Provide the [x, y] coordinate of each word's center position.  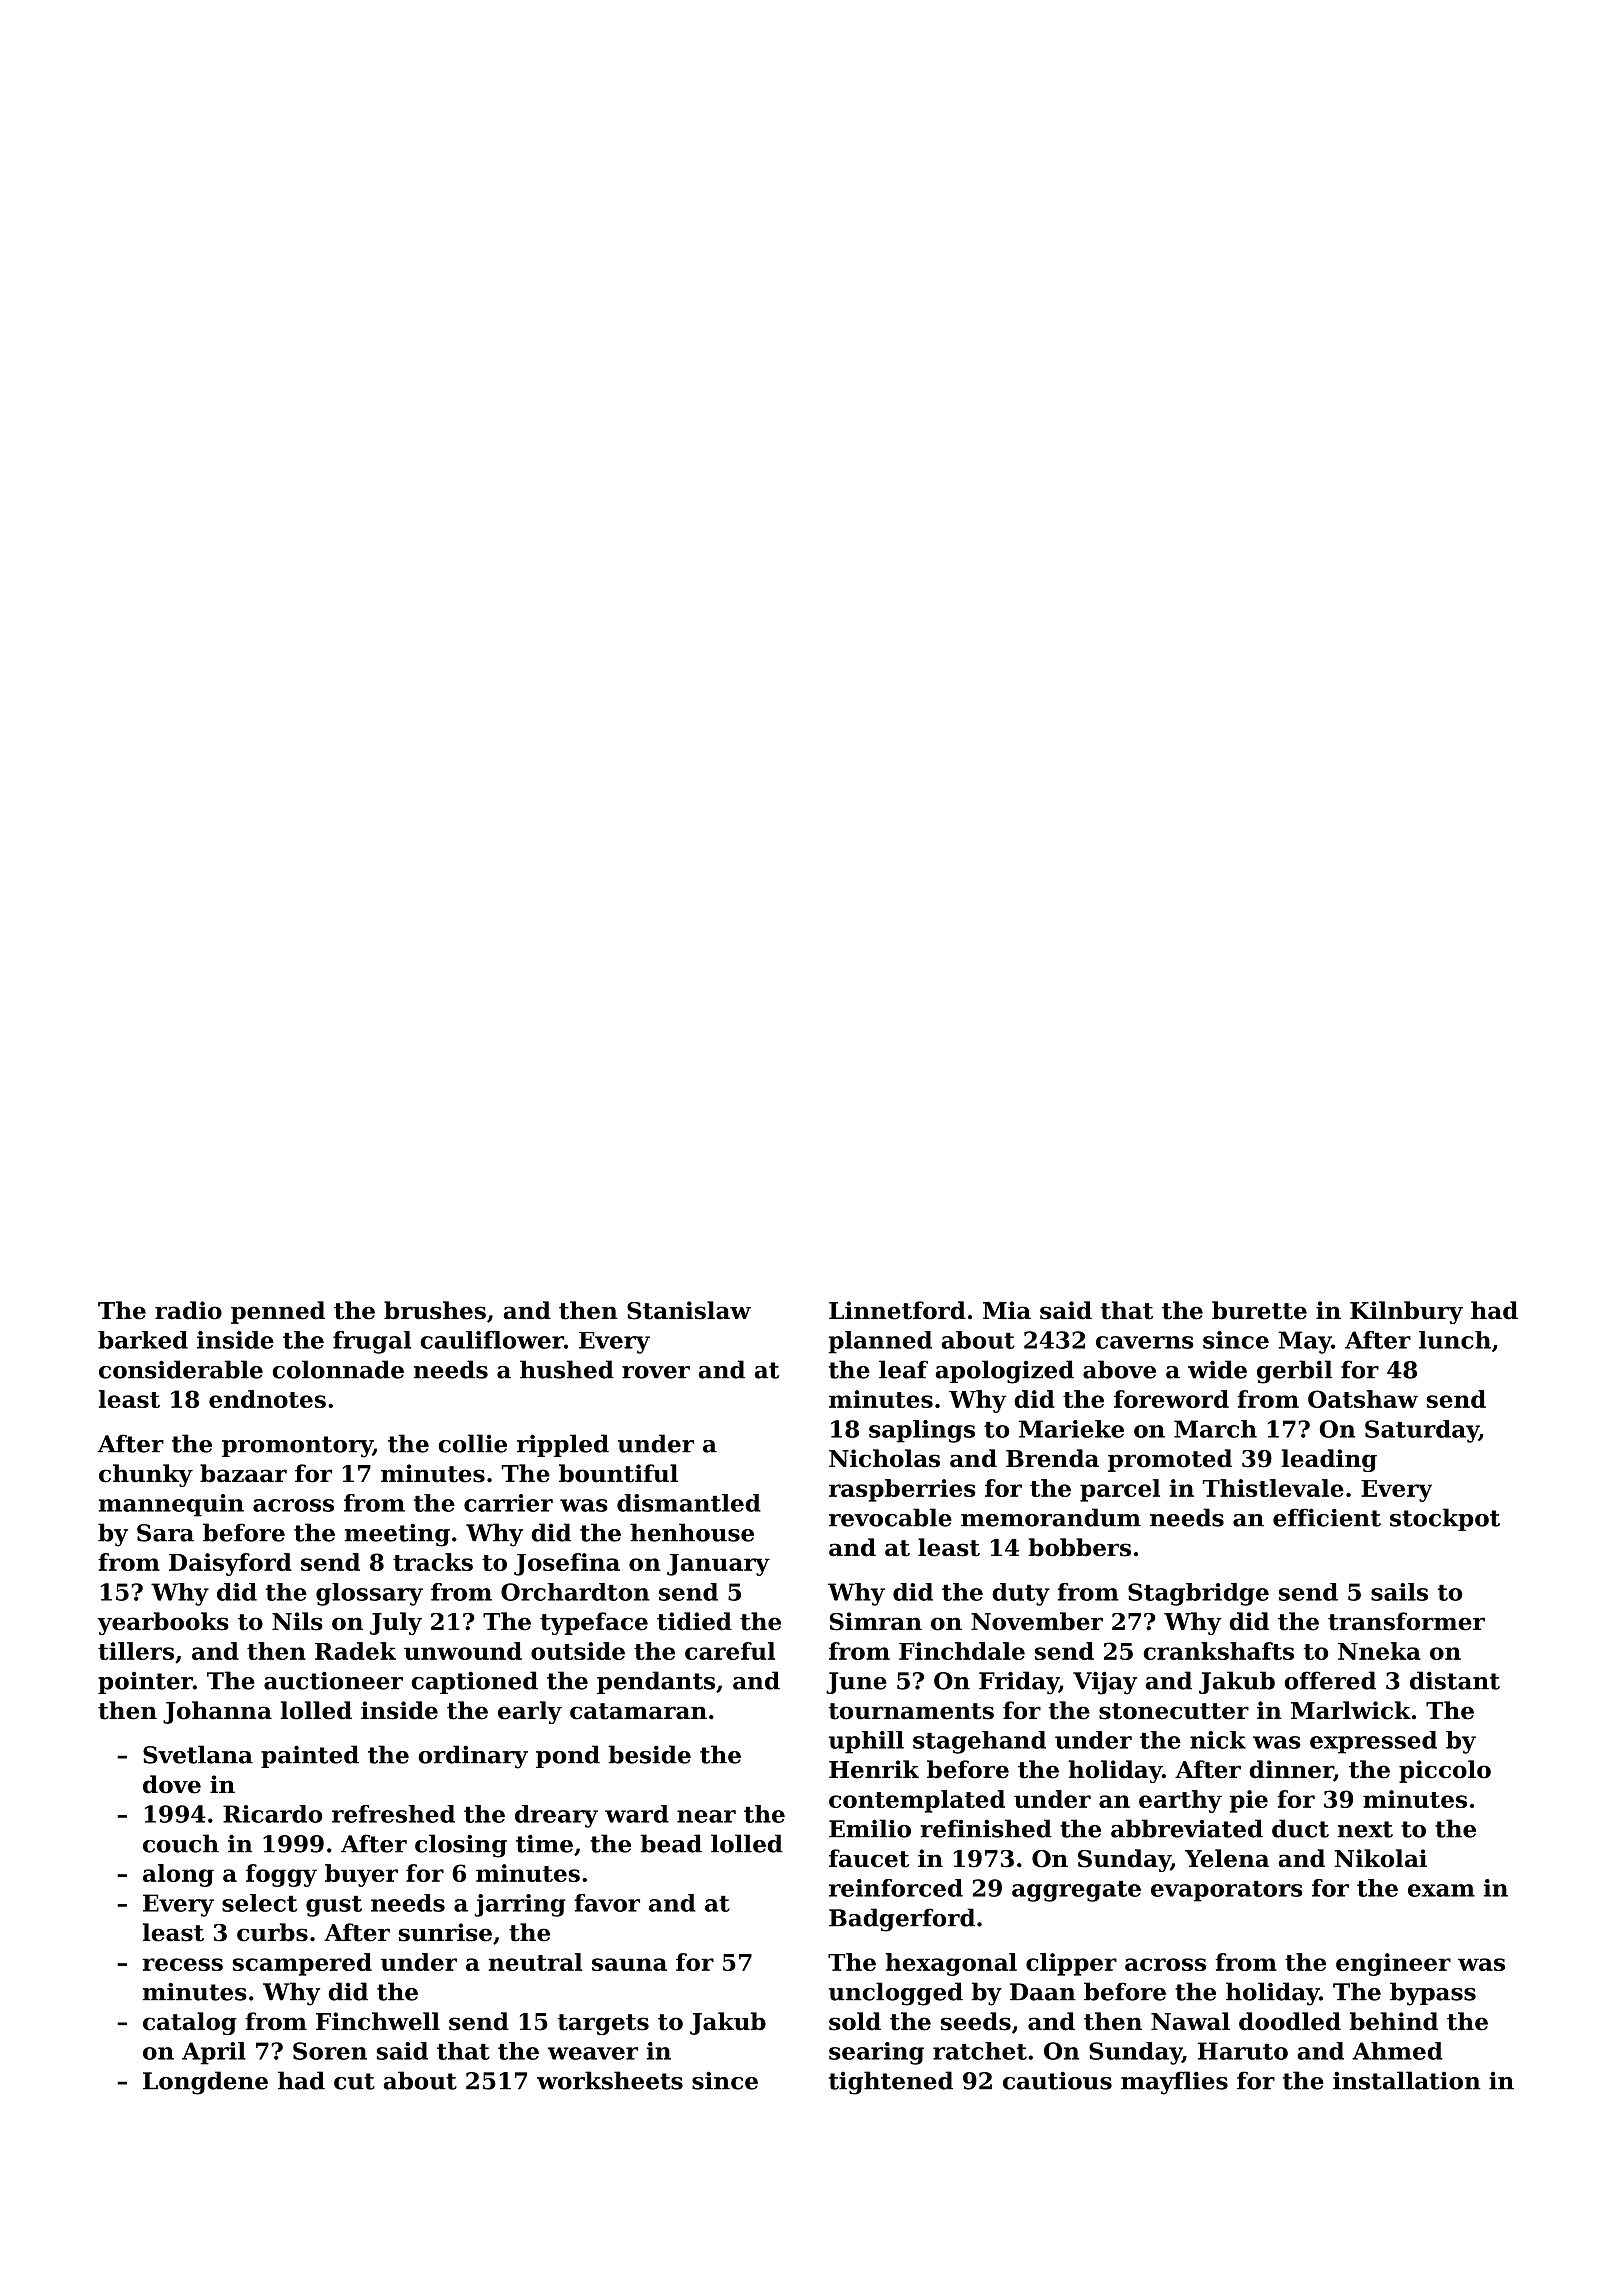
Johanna [217, 1712]
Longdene [205, 2083]
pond [568, 1756]
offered [1330, 1680]
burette [1259, 1310]
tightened [891, 2083]
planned [880, 1342]
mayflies [1174, 2083]
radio [188, 1310]
